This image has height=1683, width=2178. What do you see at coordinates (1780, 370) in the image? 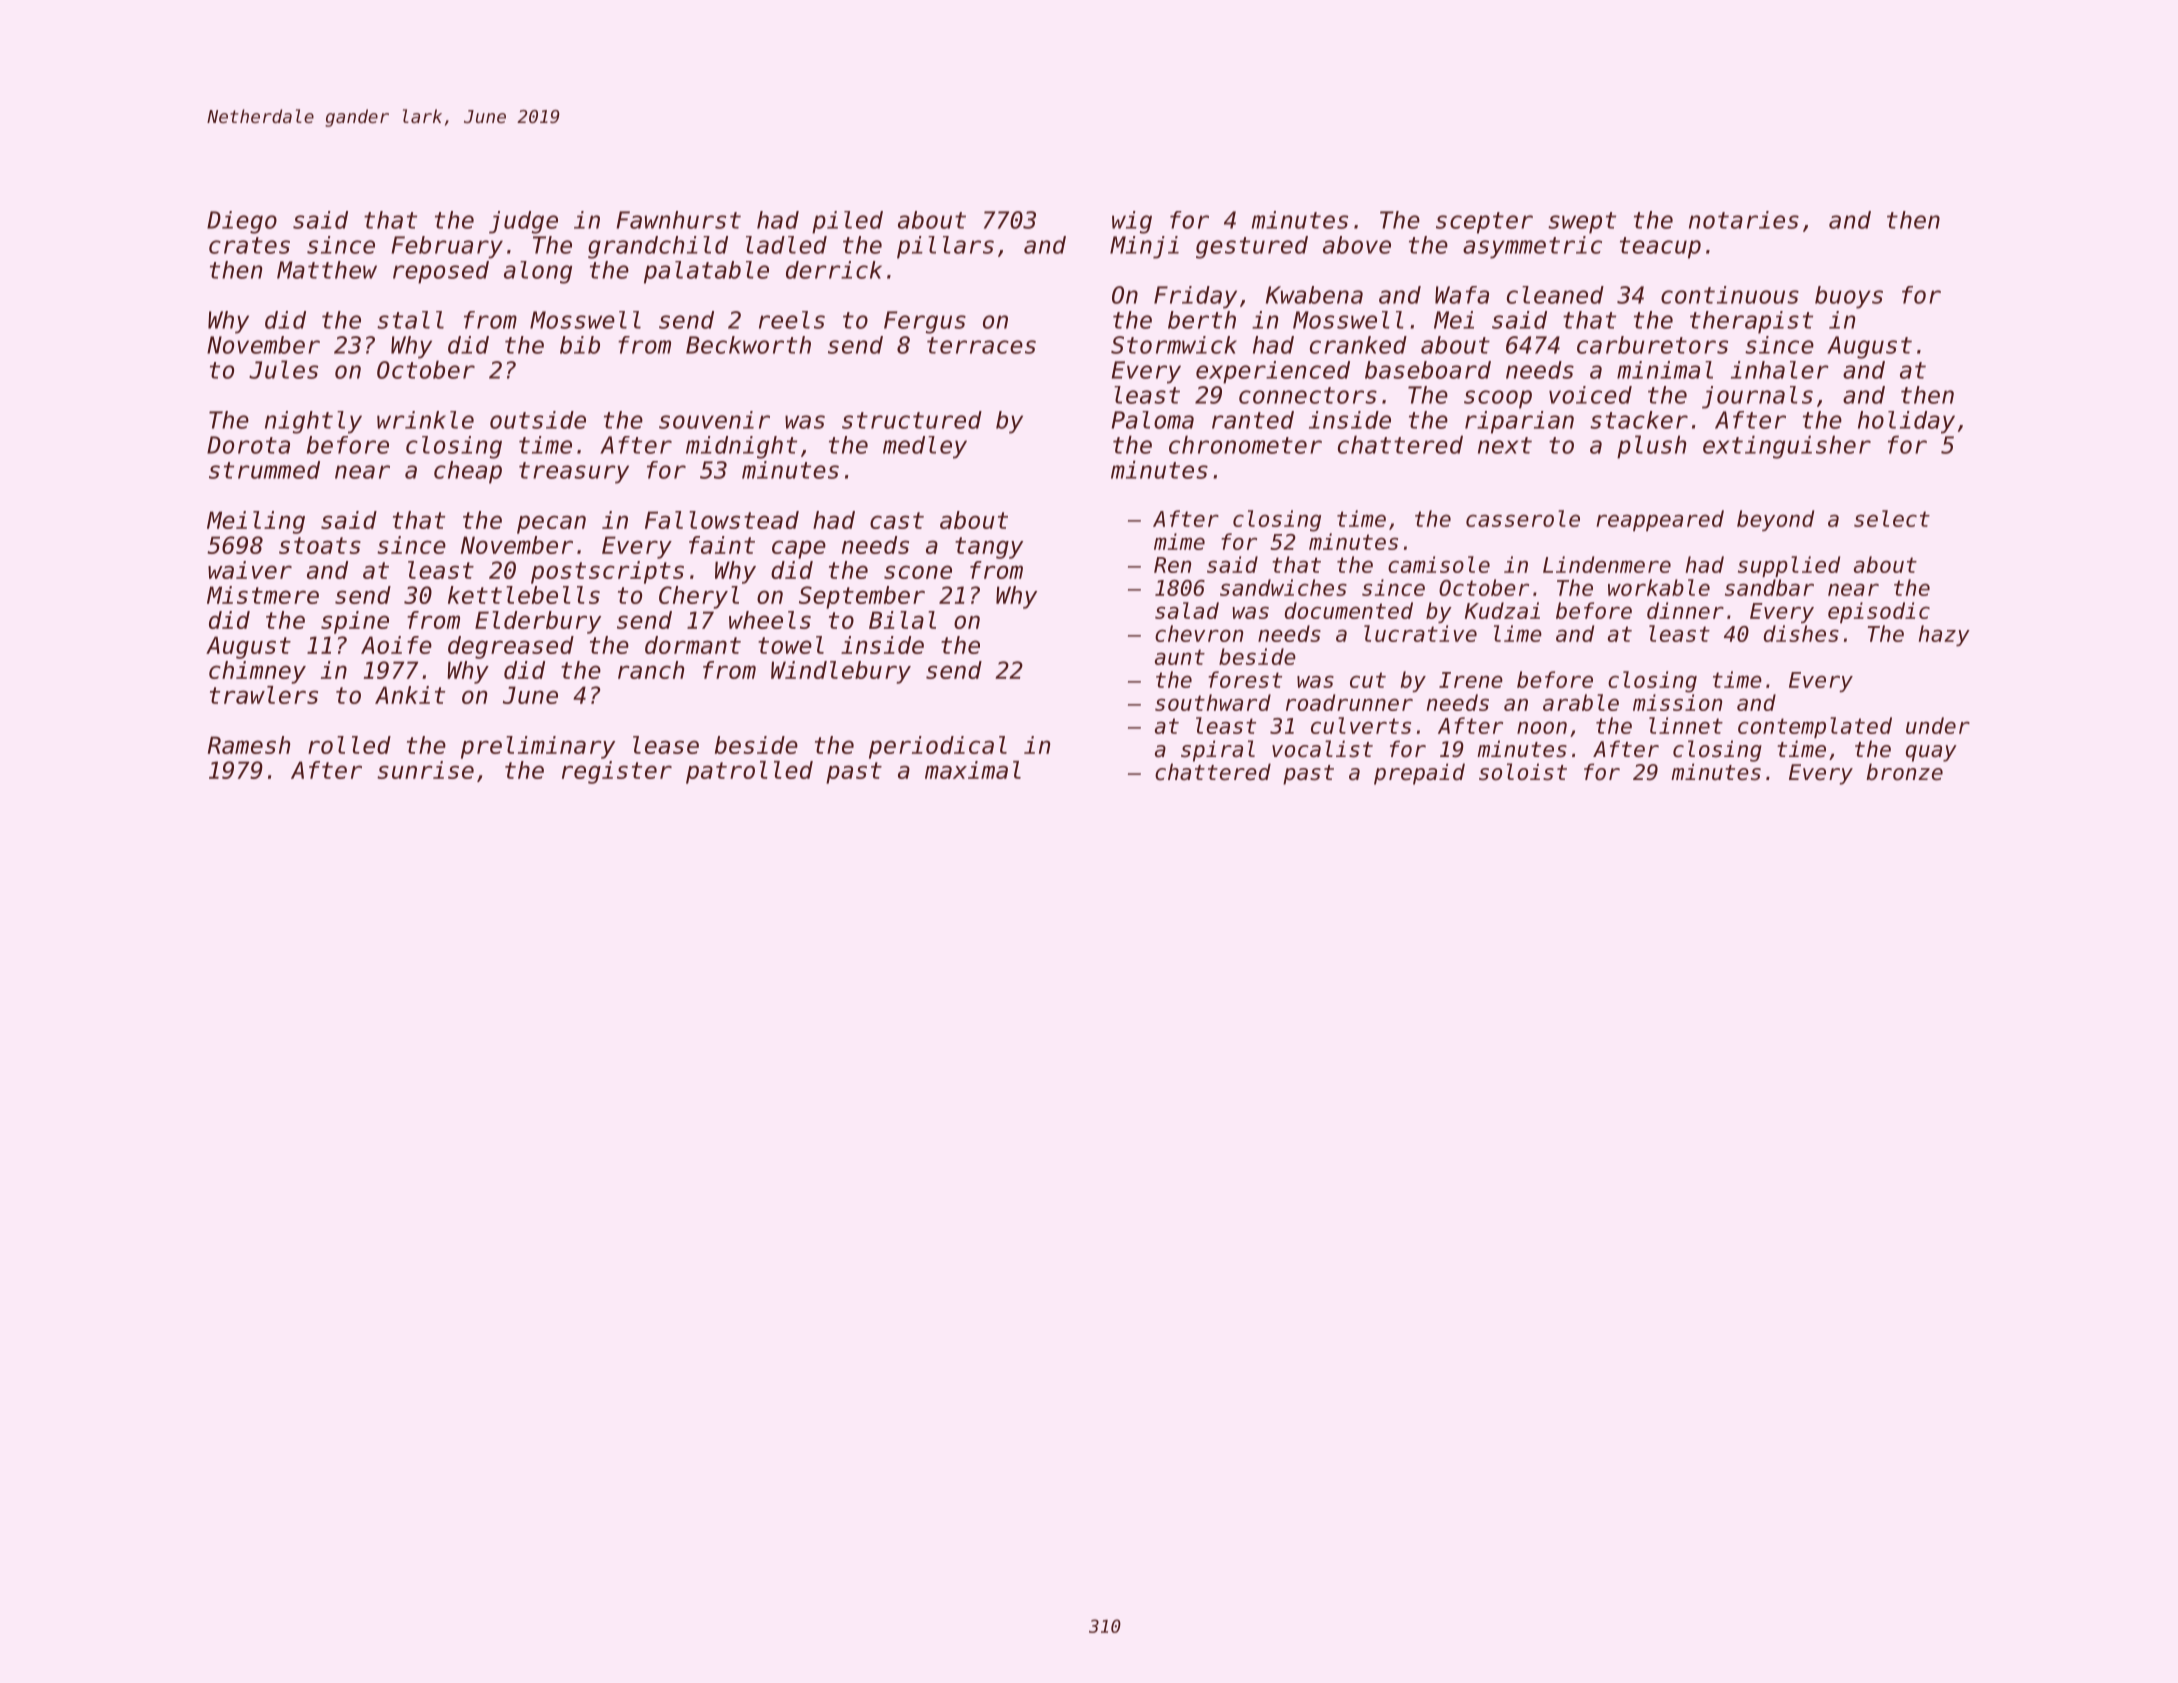
I see `inhaler` at bounding box center [1780, 370].
